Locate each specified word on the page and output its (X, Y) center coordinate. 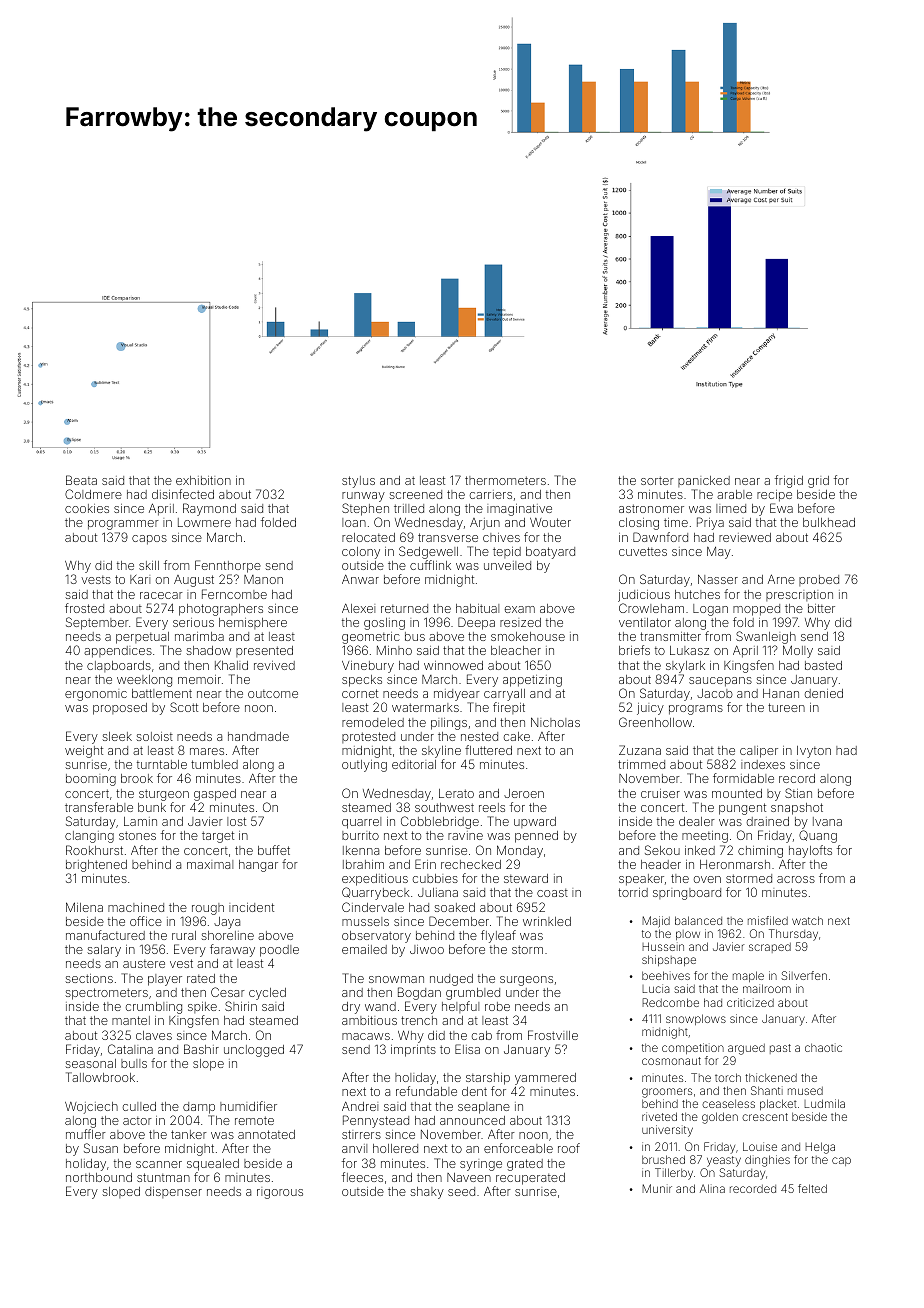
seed (461, 1191)
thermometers (505, 480)
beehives (666, 975)
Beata (81, 480)
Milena (84, 907)
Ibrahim (363, 864)
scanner (159, 1164)
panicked (704, 481)
